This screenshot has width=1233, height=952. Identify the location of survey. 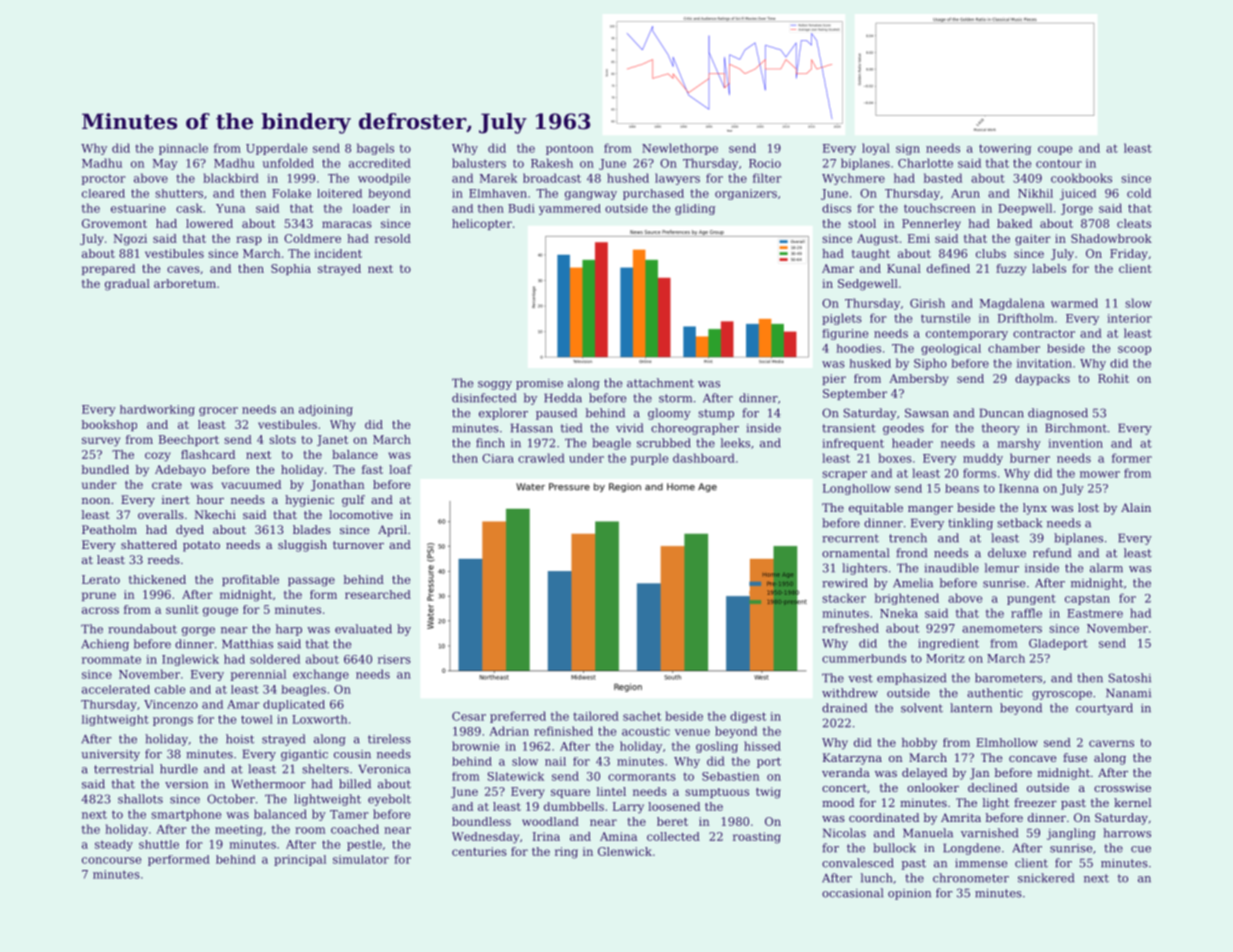
(101, 442).
